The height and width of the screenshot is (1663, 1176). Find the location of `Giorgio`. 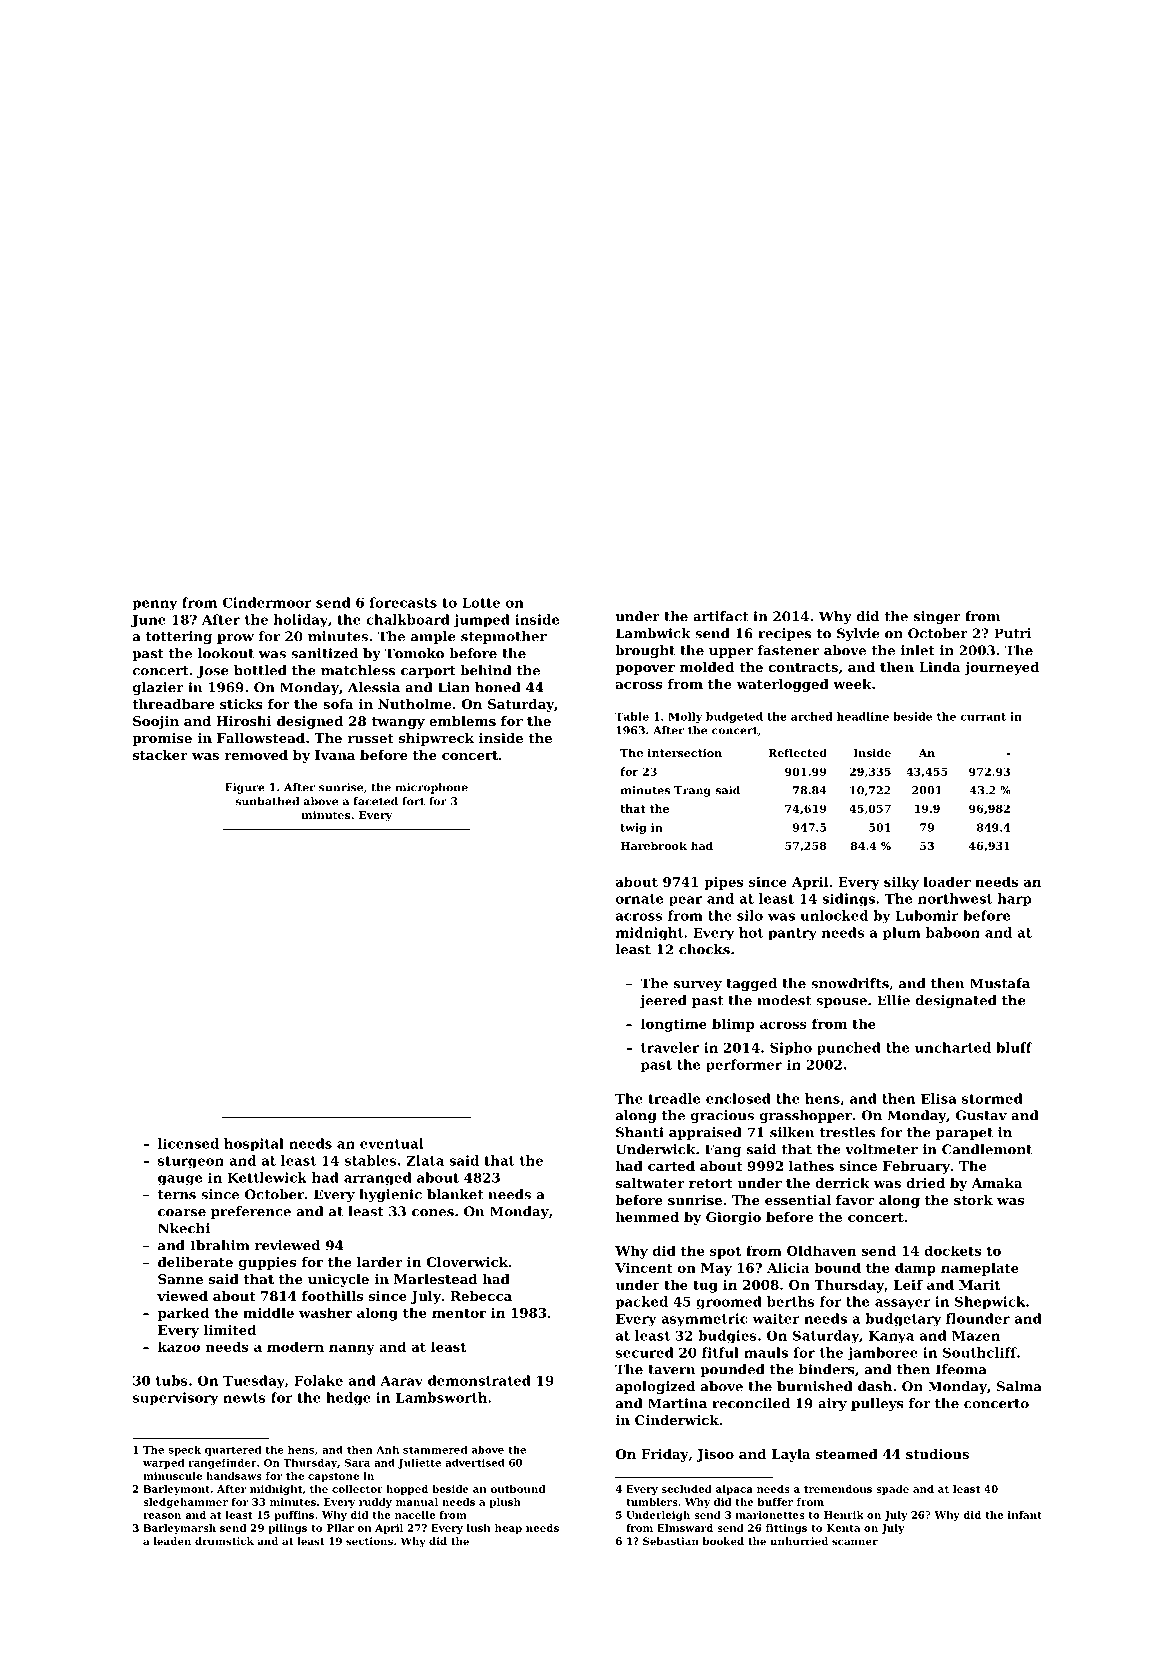

Giorgio is located at coordinates (733, 1218).
